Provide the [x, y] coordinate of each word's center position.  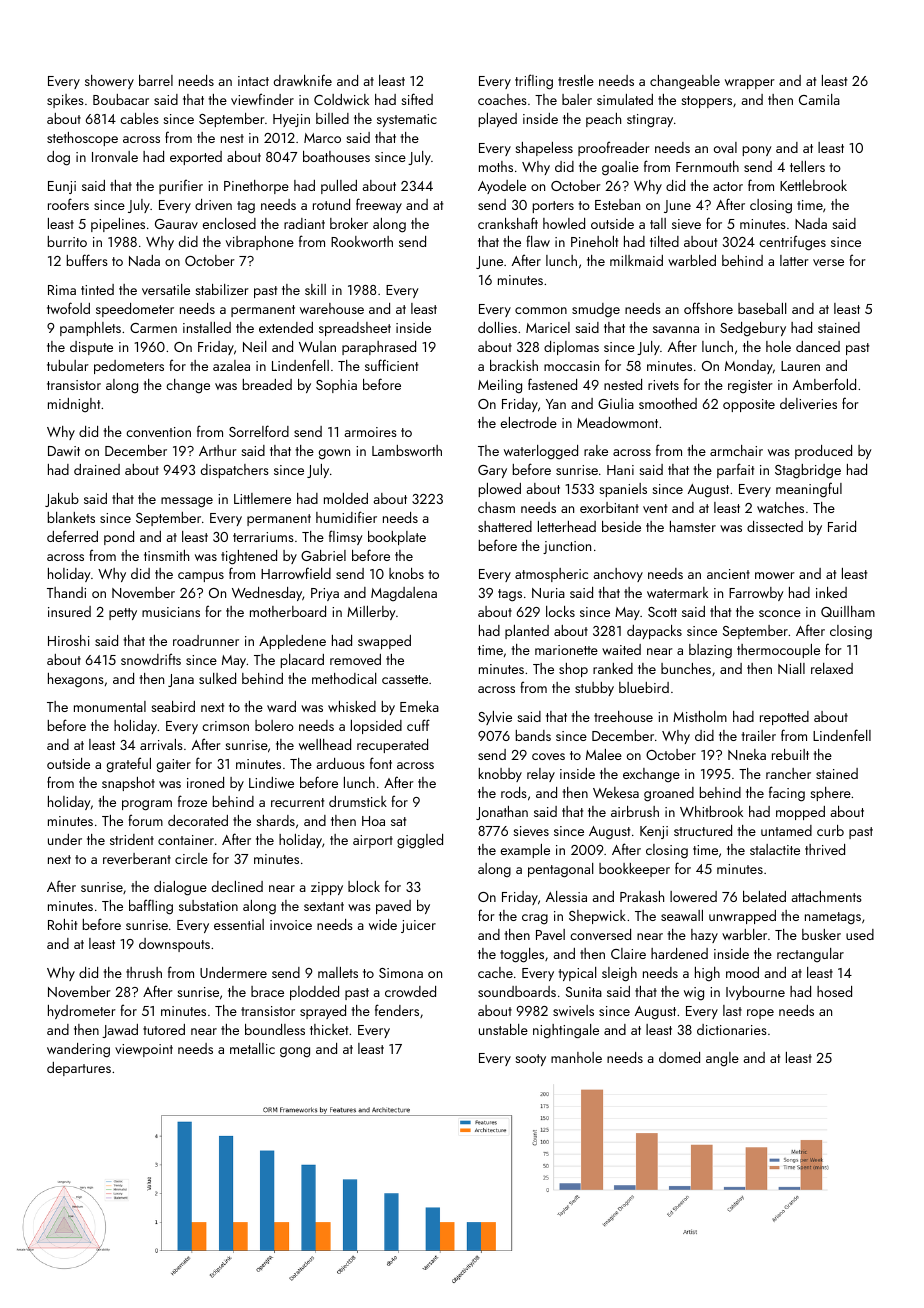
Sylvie [495, 718]
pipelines [118, 225]
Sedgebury [753, 329]
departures [79, 1069]
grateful [129, 765]
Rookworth [362, 241]
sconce [780, 613]
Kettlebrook [813, 185]
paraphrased [379, 348]
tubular [68, 365]
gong [295, 1052]
